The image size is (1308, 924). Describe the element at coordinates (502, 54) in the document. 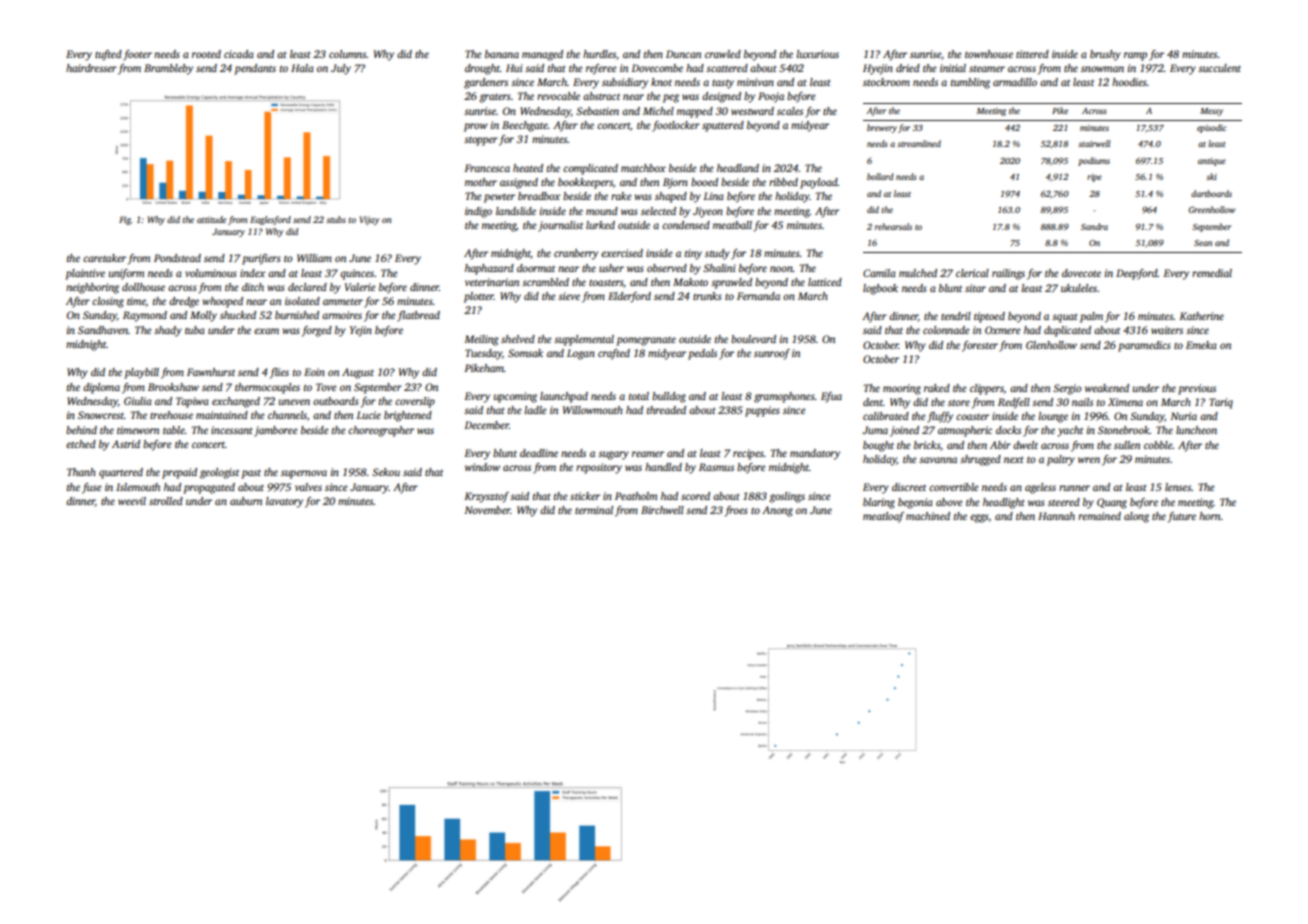

I see `banana` at that location.
